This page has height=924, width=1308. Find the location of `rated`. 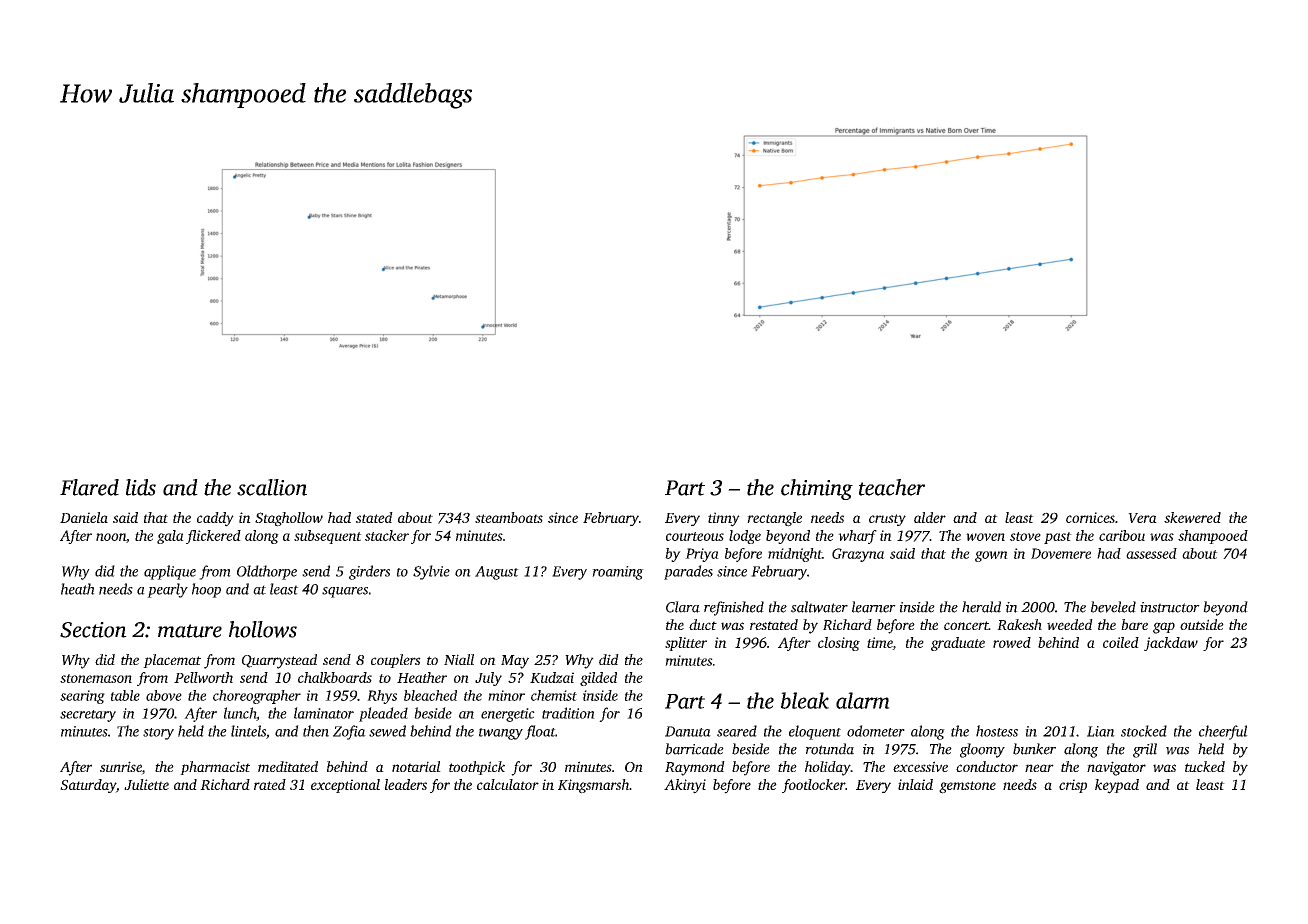

rated is located at coordinates (270, 784).
